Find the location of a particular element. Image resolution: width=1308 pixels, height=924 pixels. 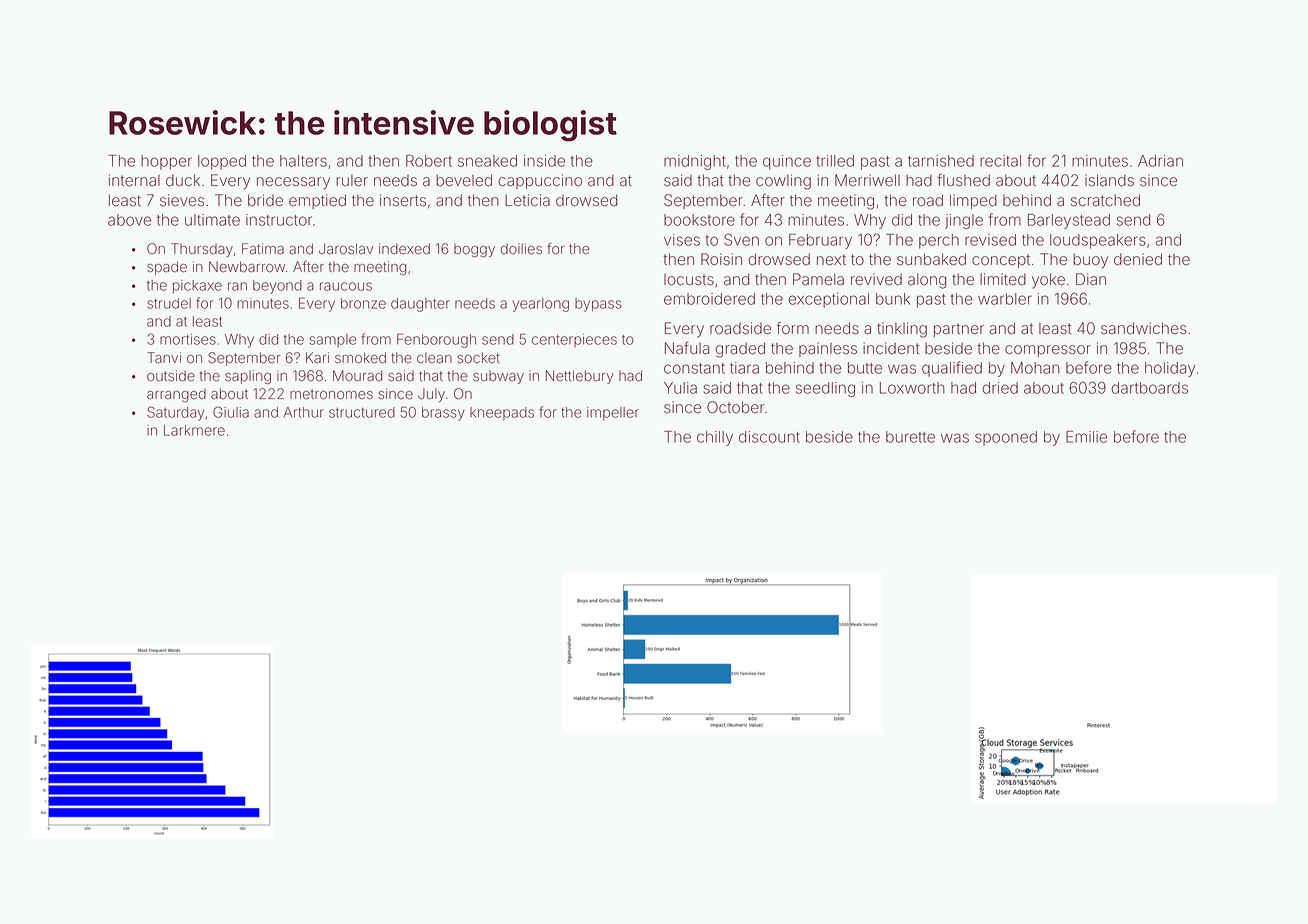

Yulia is located at coordinates (680, 388).
